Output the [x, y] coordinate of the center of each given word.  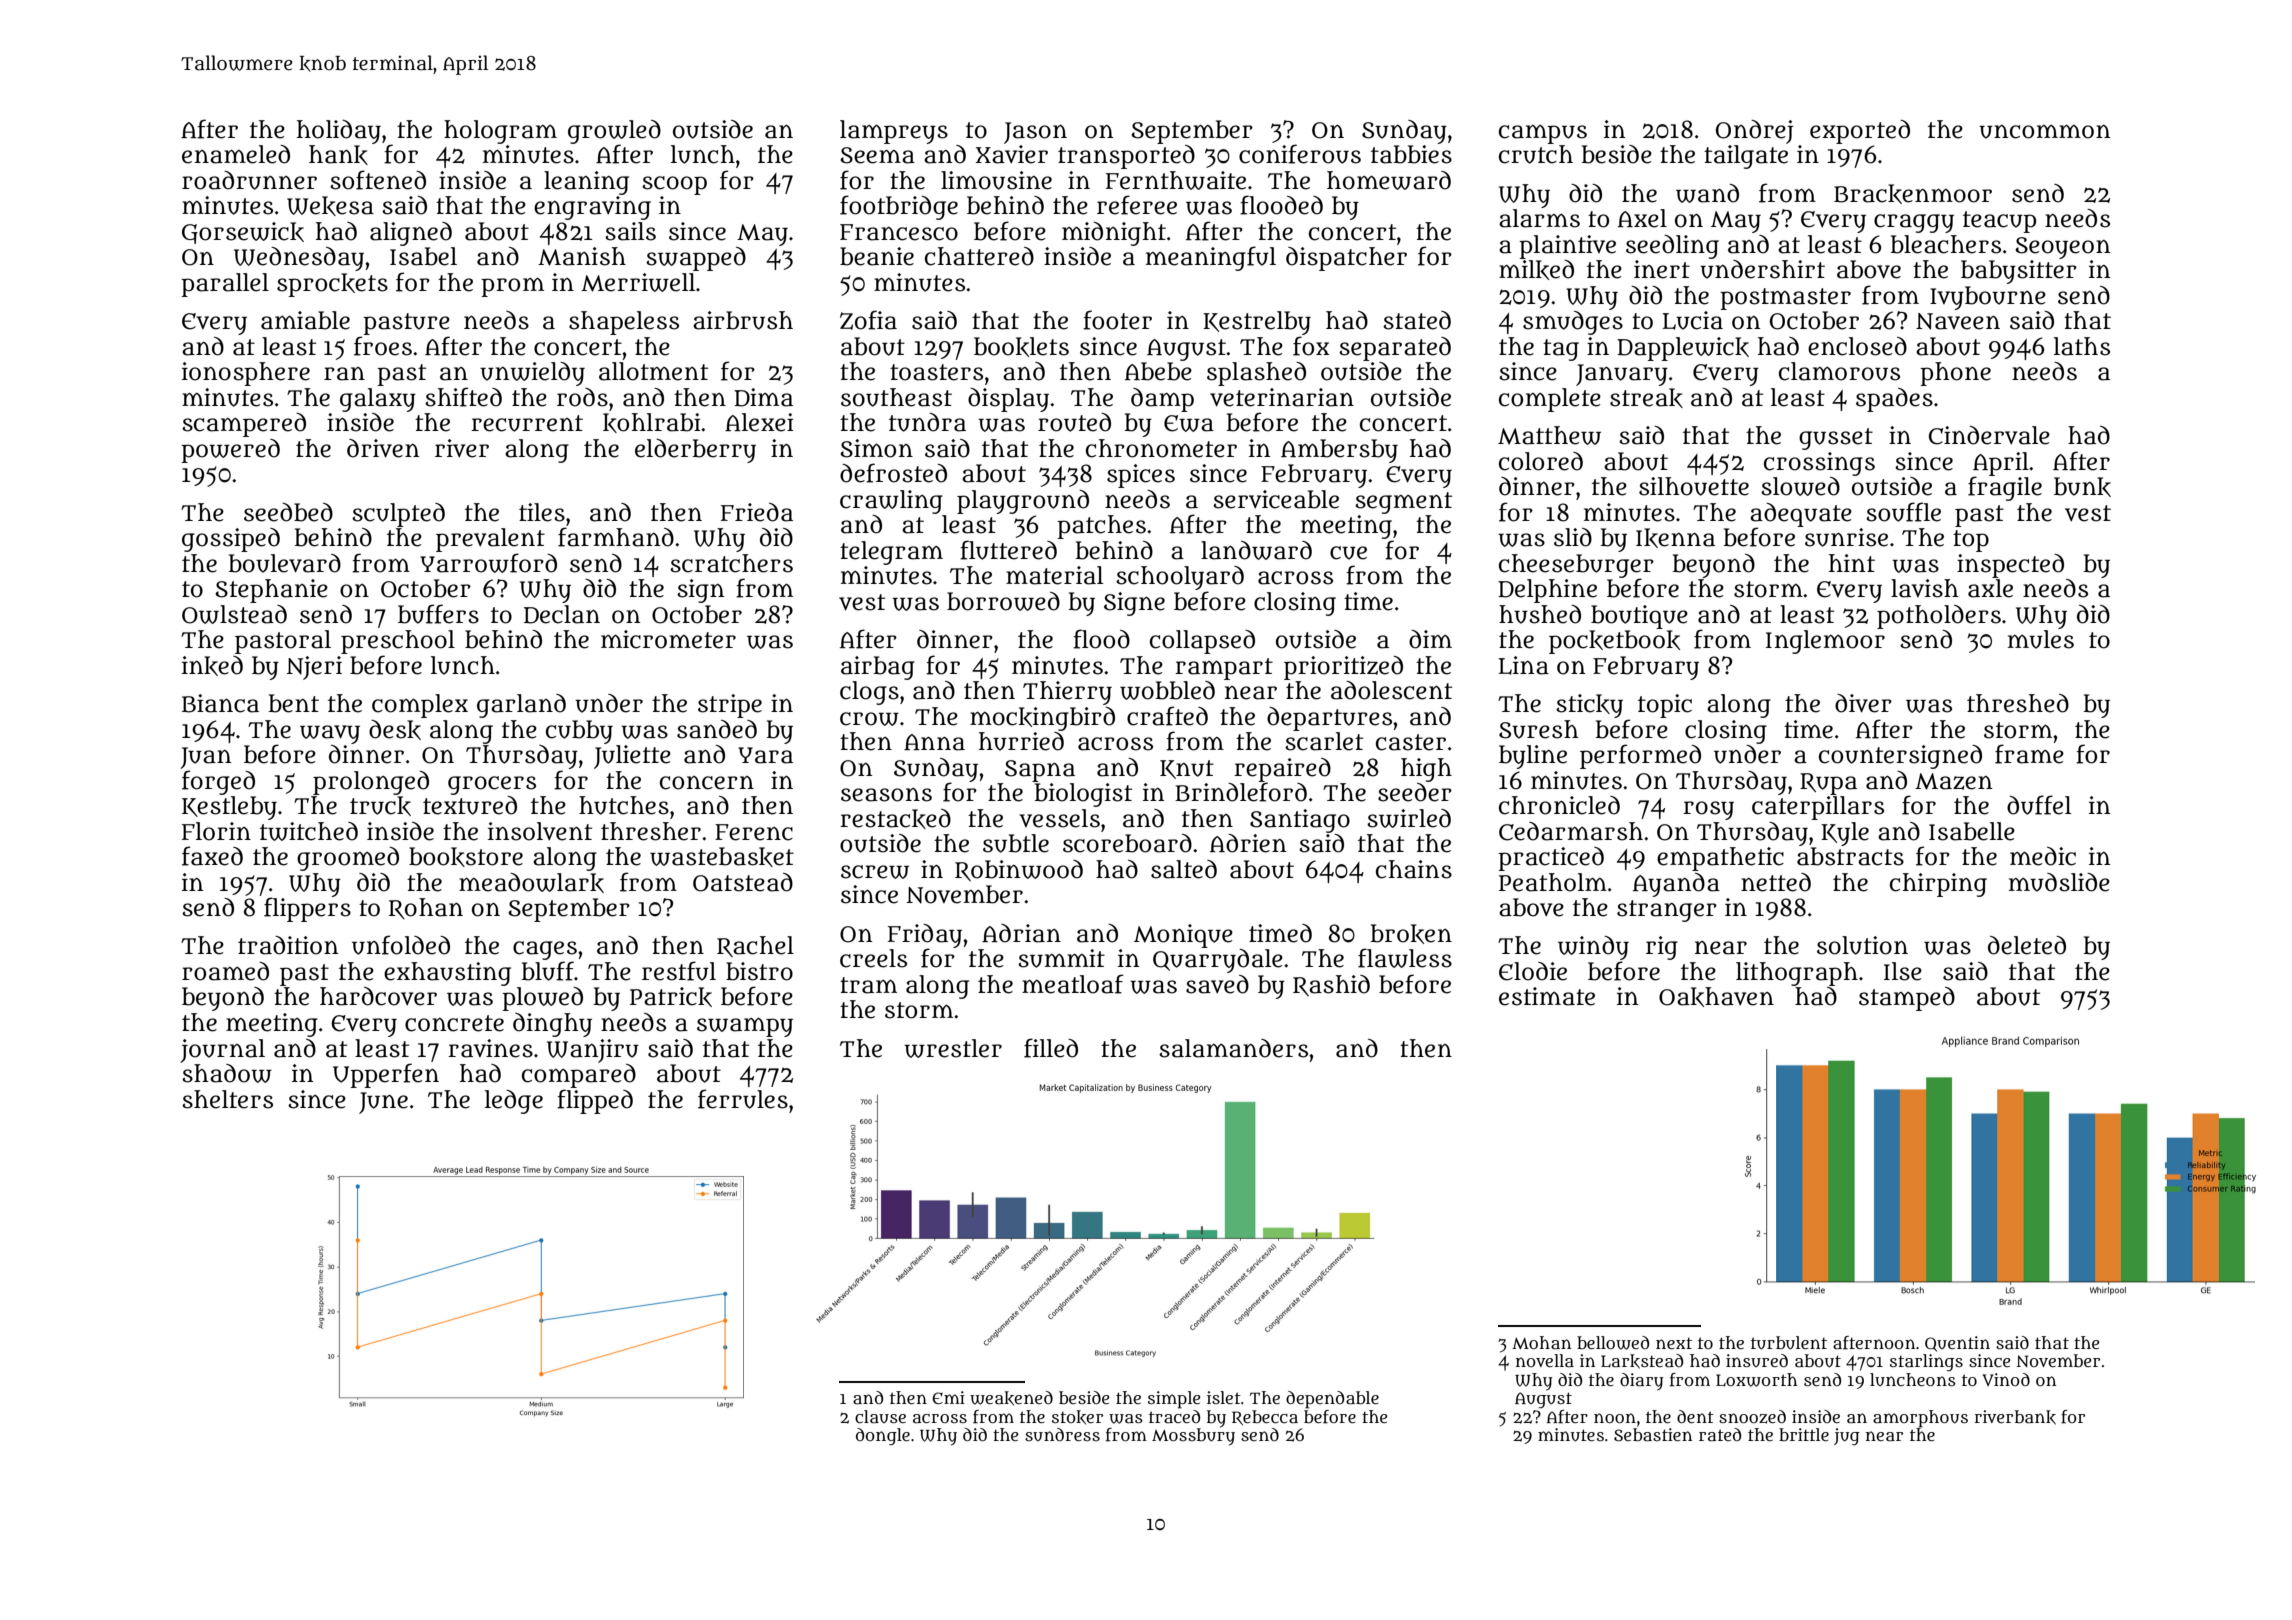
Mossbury [1193, 1437]
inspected [2010, 566]
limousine [996, 180]
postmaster [1785, 299]
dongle [883, 1436]
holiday [339, 132]
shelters [227, 1099]
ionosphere [246, 374]
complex [420, 706]
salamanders [1233, 1048]
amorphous [1920, 1418]
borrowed [1003, 601]
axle [1990, 588]
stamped [1907, 999]
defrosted [893, 473]
